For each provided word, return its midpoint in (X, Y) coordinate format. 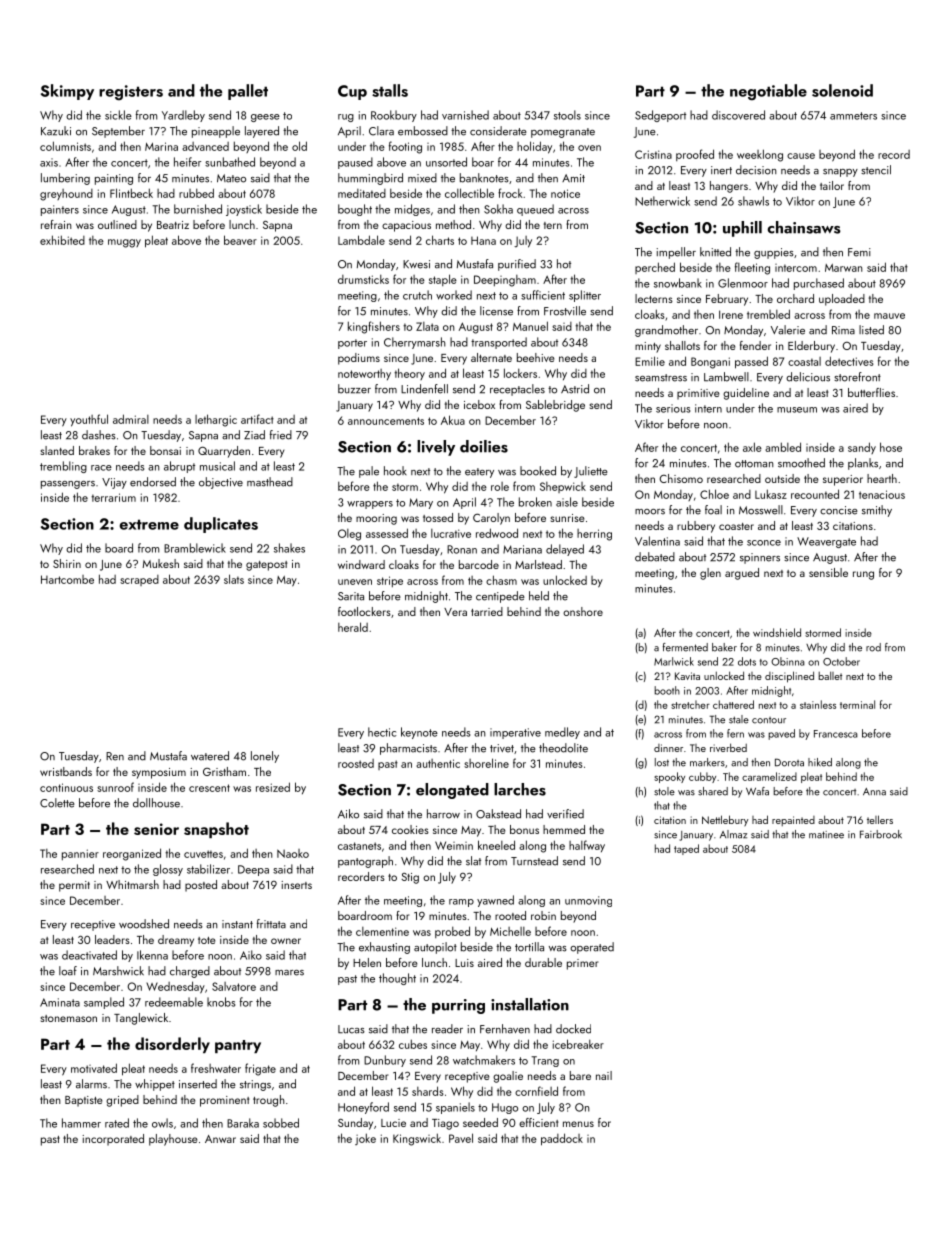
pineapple (216, 132)
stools (567, 115)
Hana (483, 240)
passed (751, 362)
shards (428, 1091)
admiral (131, 419)
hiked (820, 762)
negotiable (768, 92)
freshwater (216, 1068)
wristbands (66, 771)
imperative (515, 733)
